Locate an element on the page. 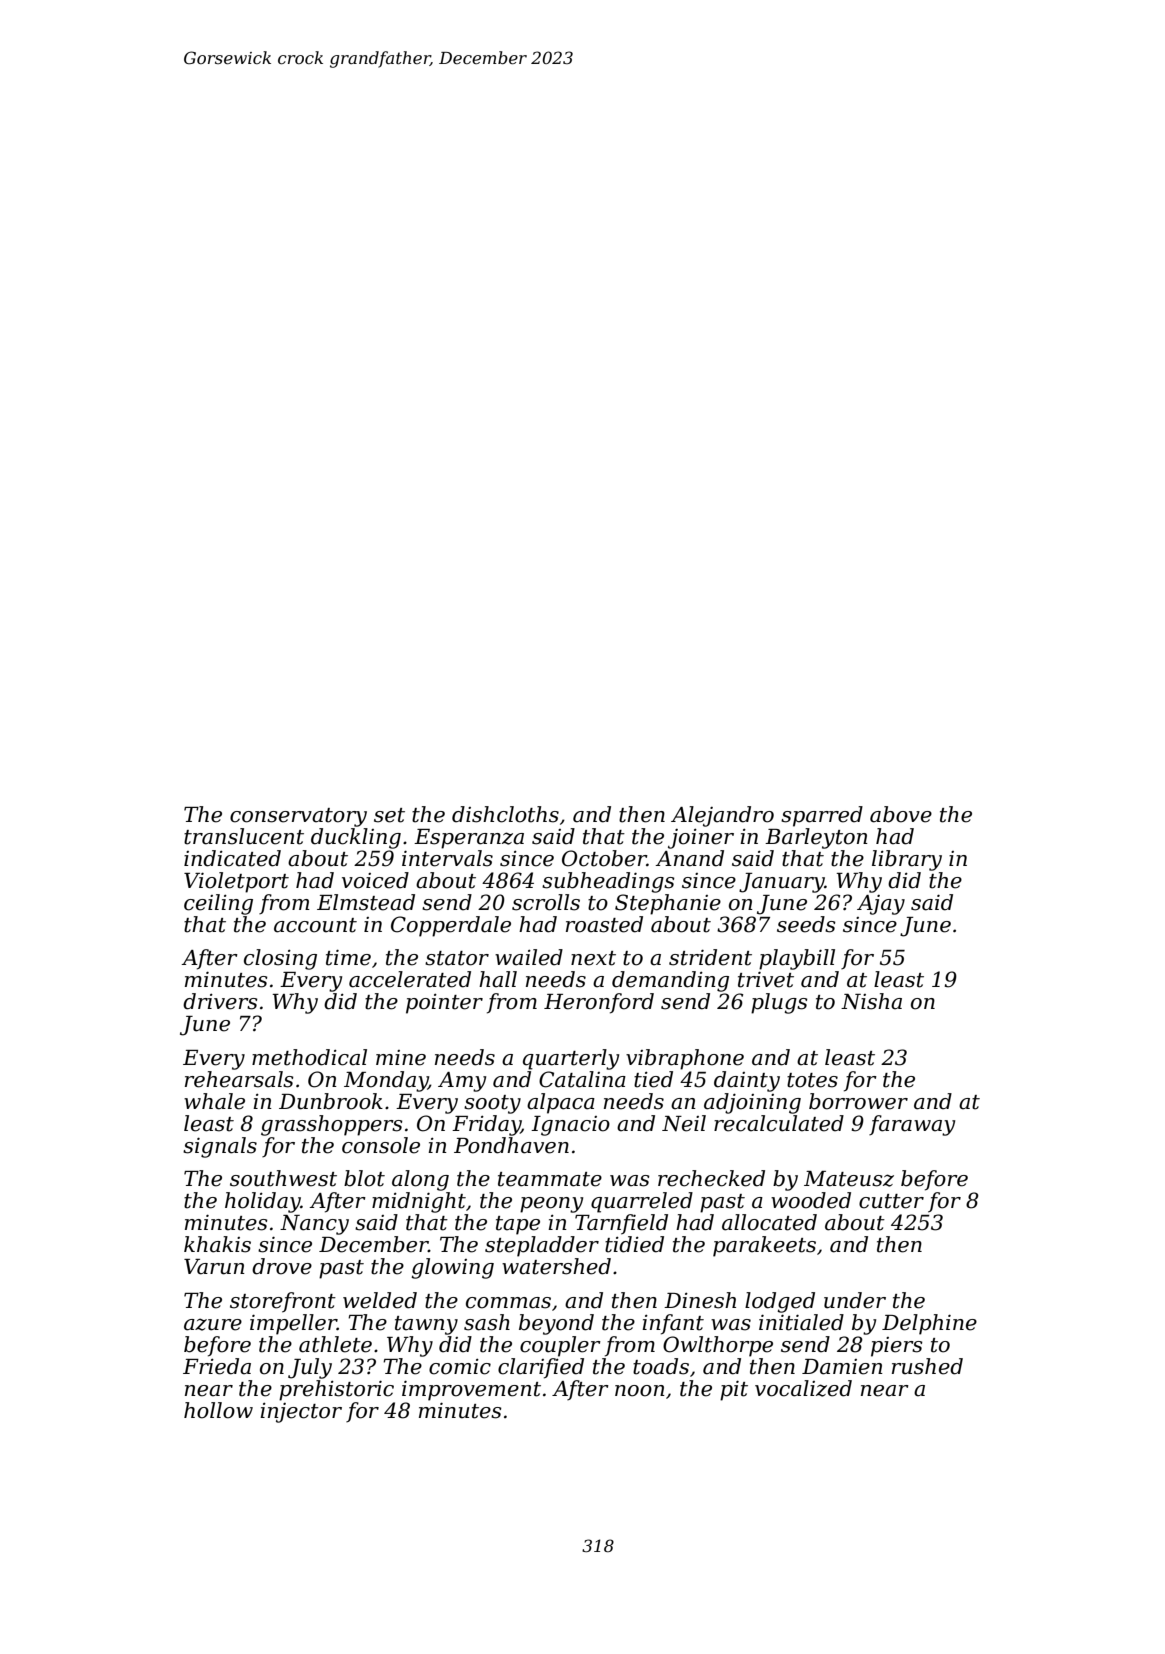 This image has height=1654, width=1165. quarterly is located at coordinates (571, 1059).
